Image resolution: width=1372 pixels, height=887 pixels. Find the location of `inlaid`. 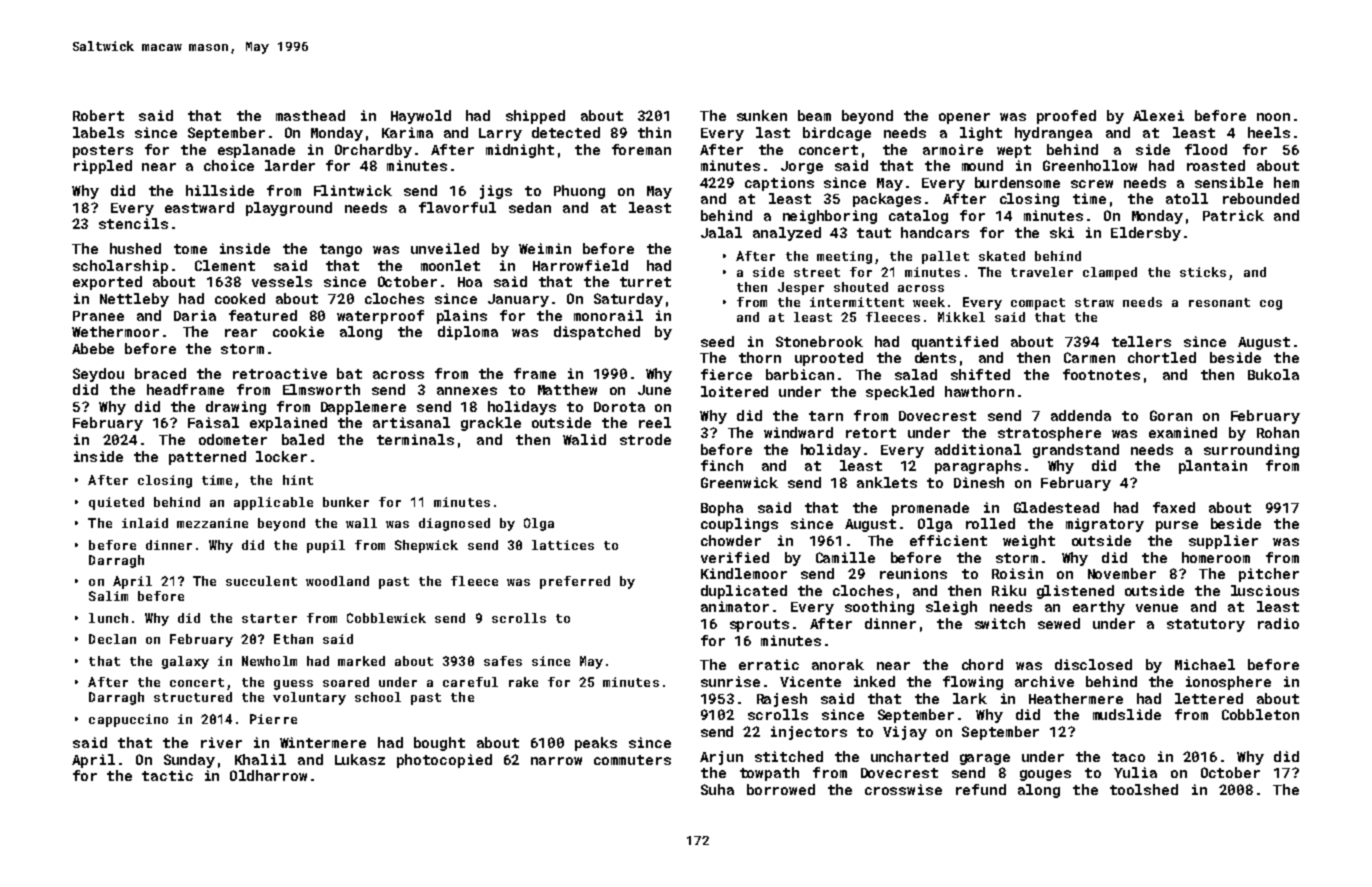

inlaid is located at coordinates (145, 523).
